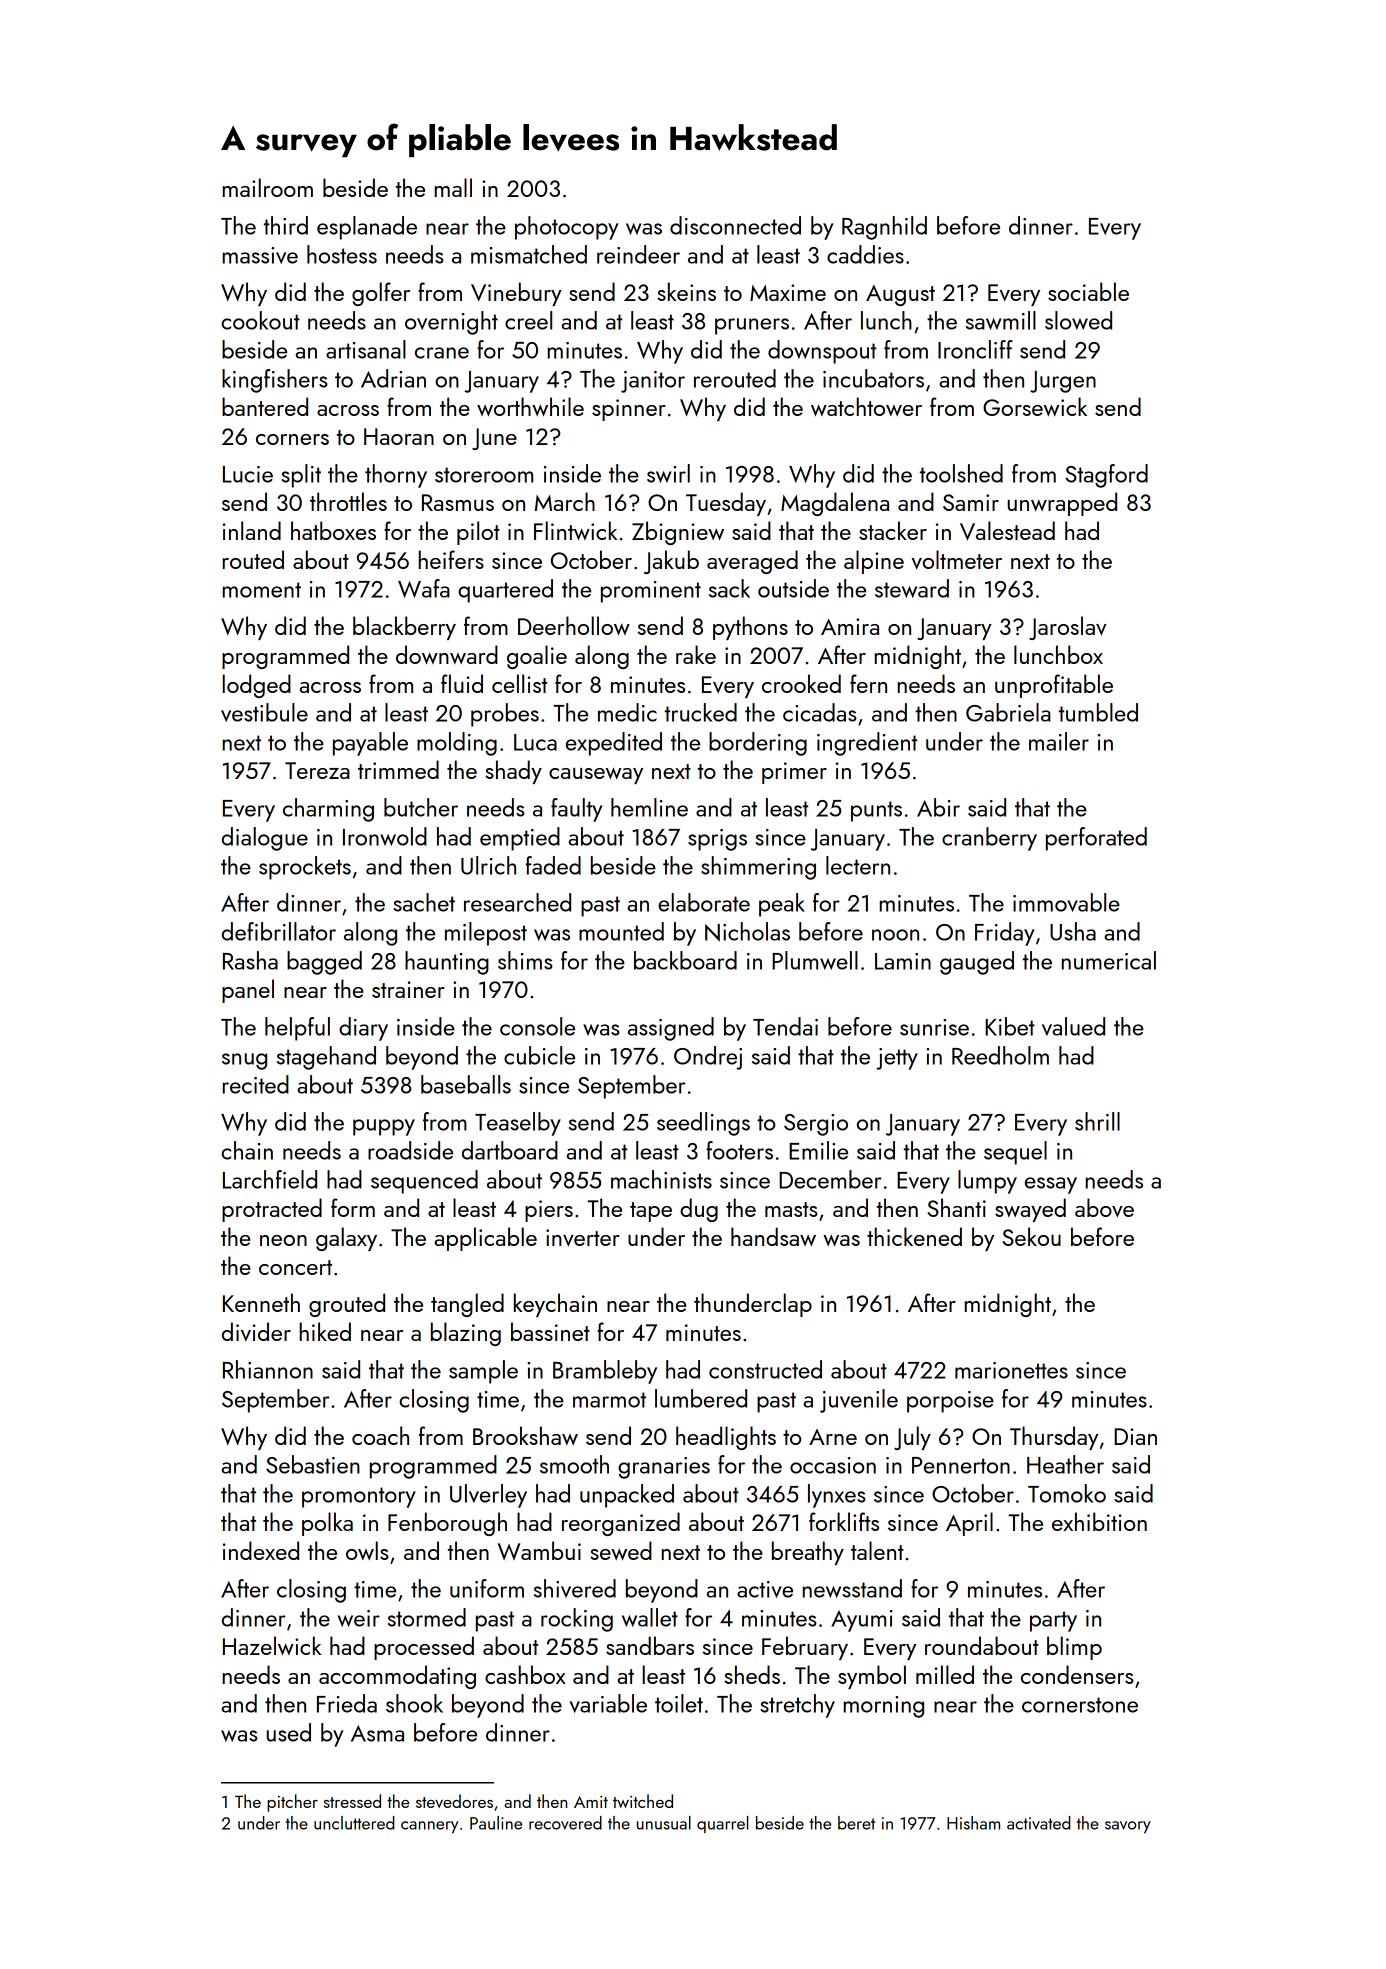 This screenshot has width=1386, height=1969. I want to click on sociable, so click(1088, 291).
